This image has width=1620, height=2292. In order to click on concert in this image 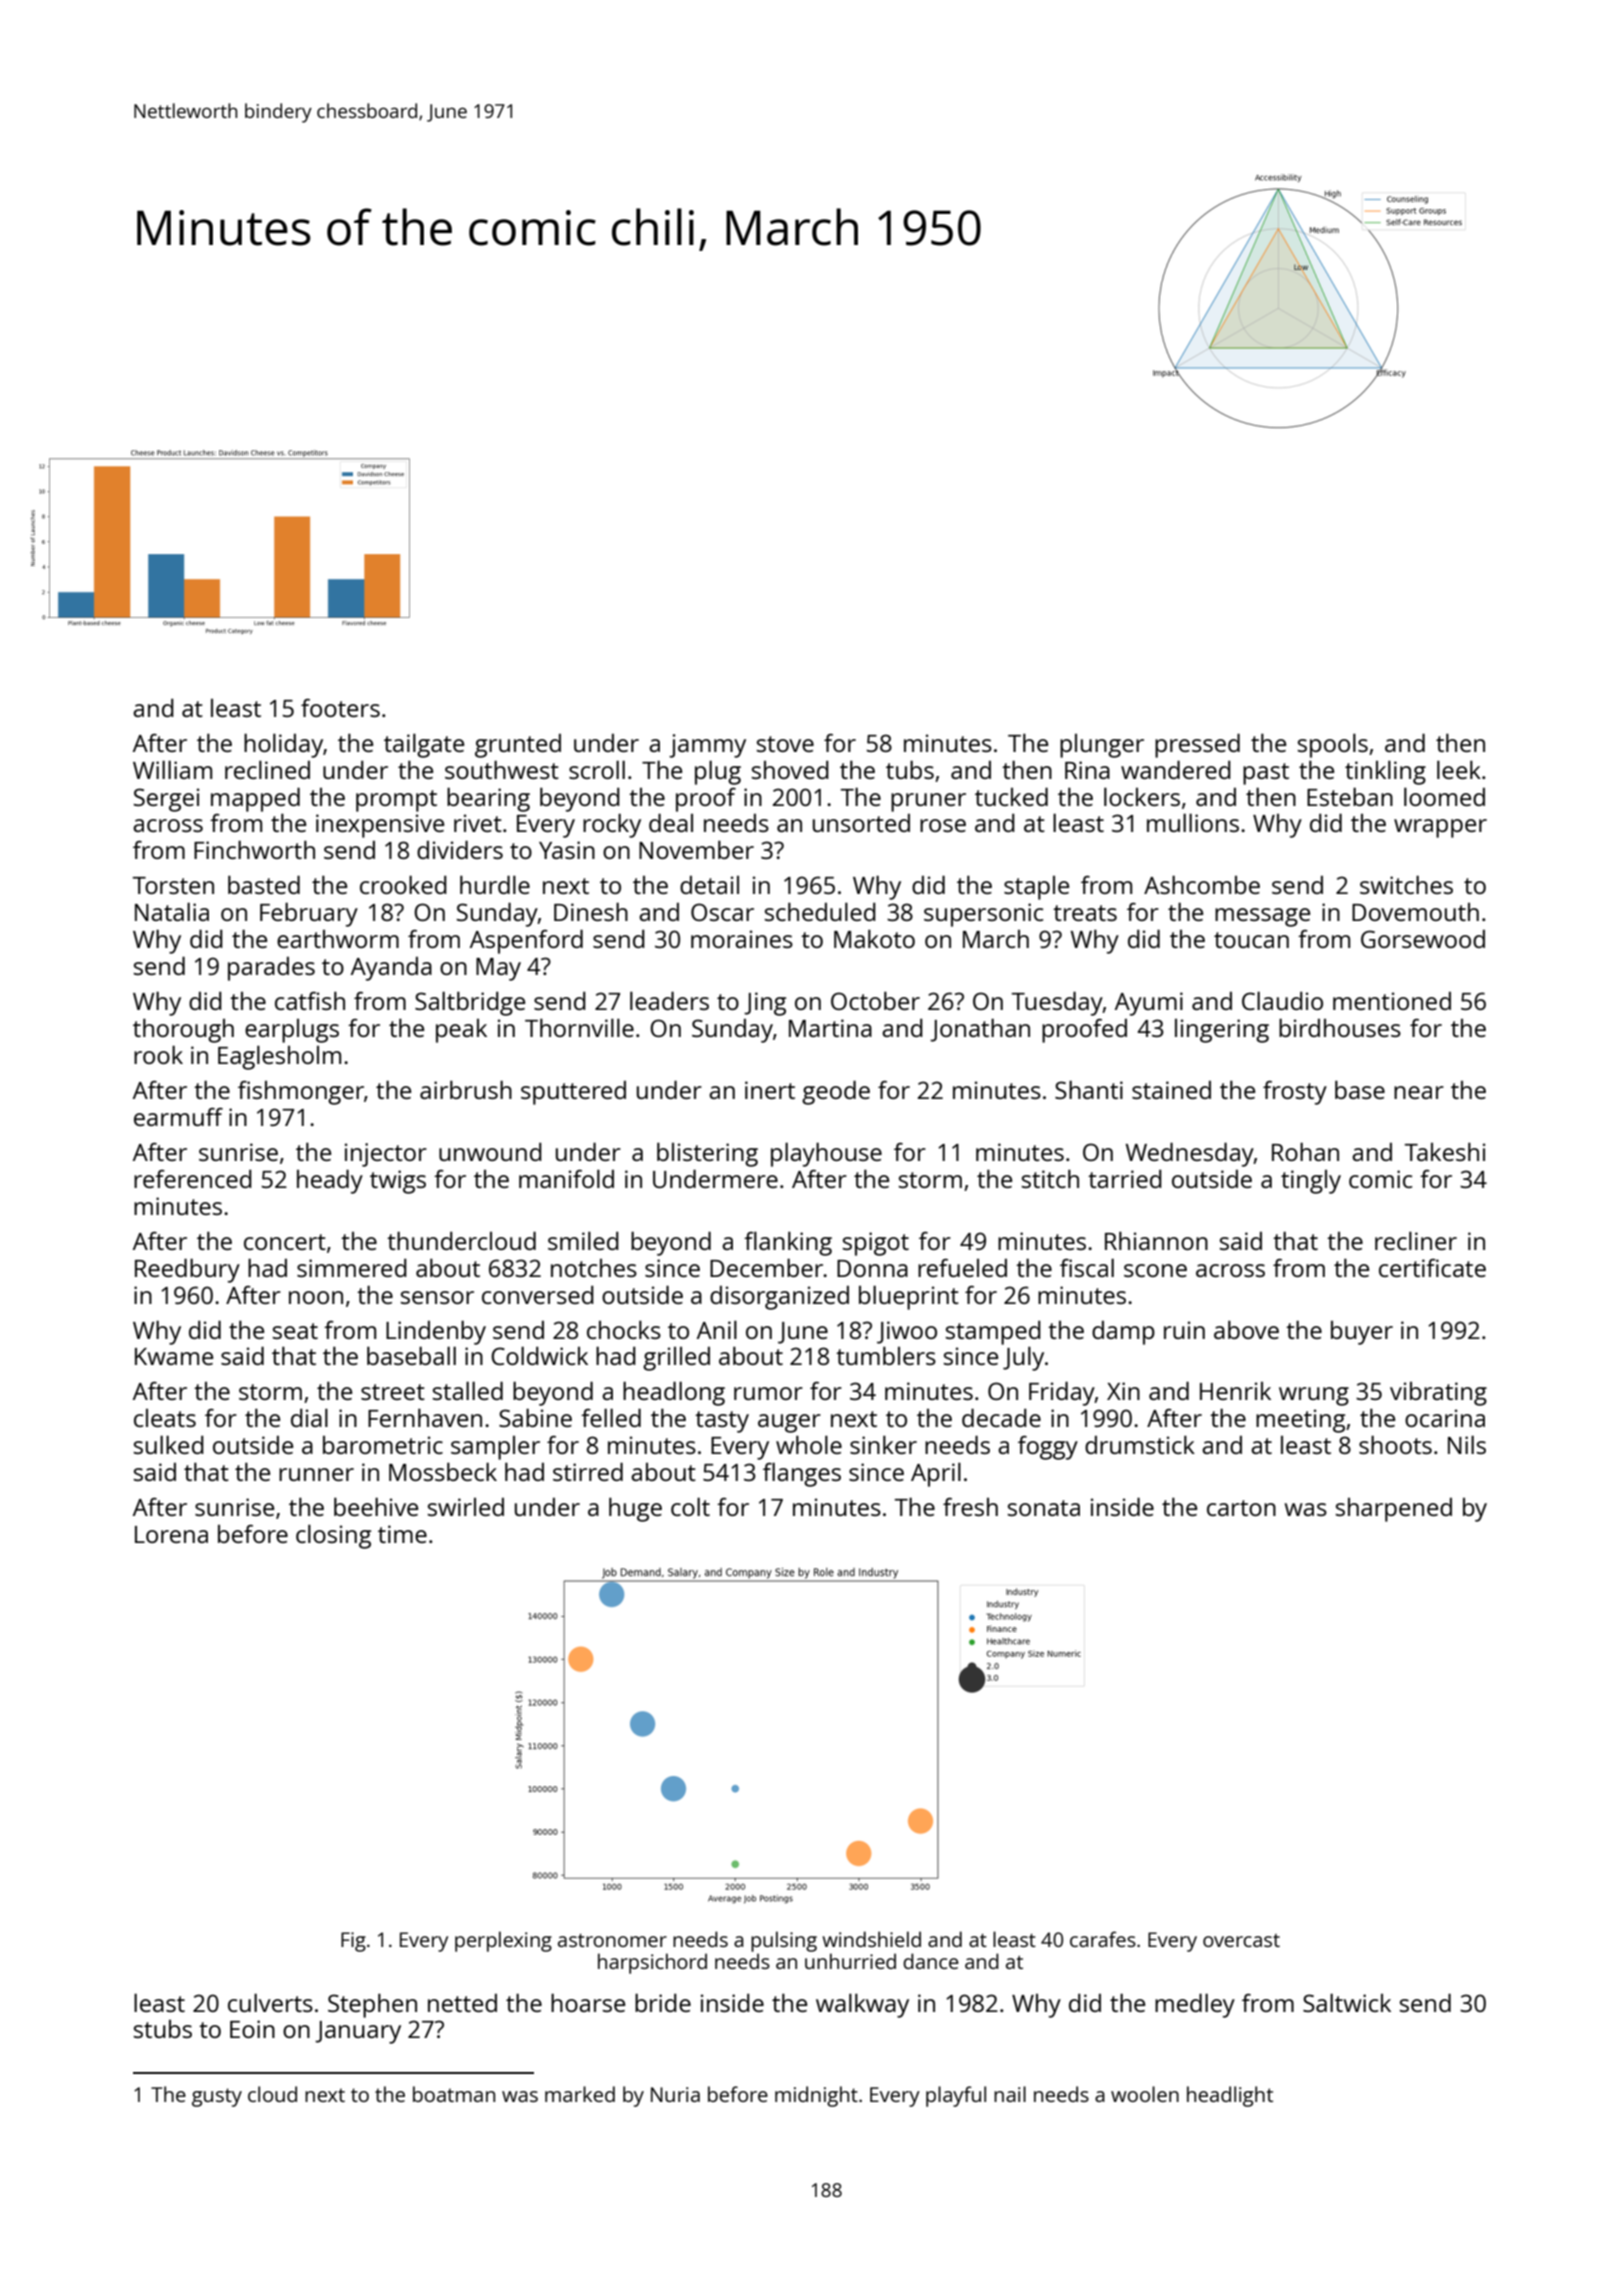, I will do `click(285, 1242)`.
